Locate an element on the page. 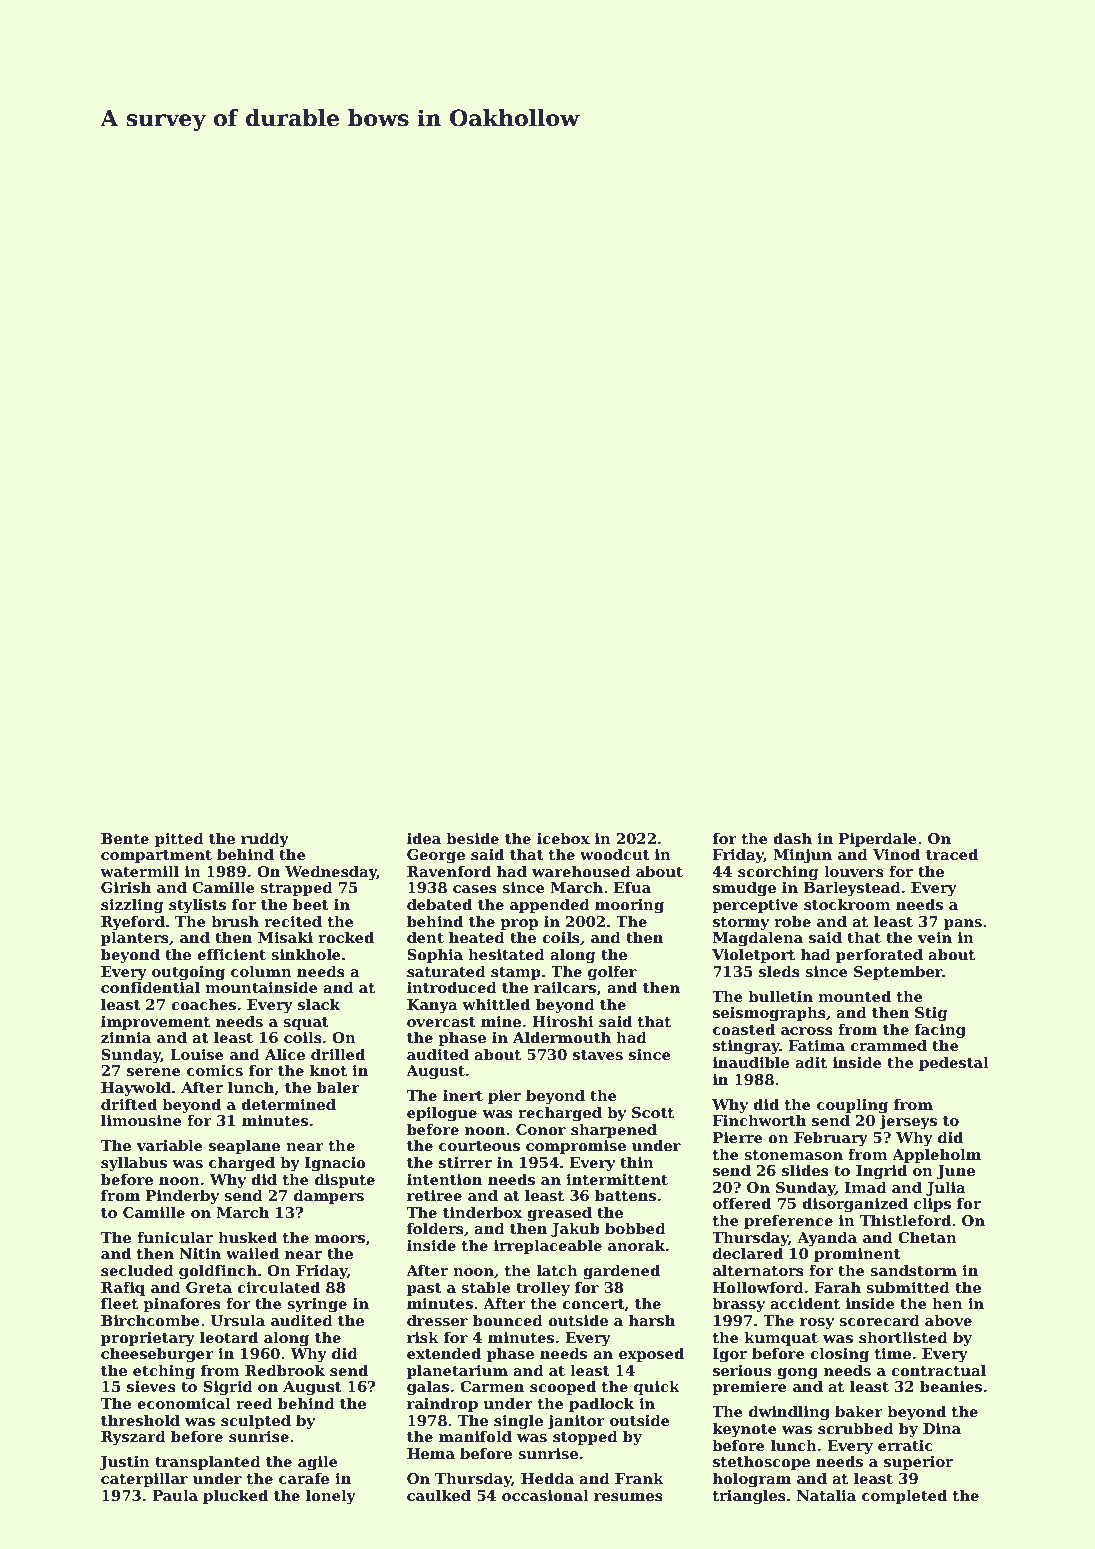 The height and width of the image is (1549, 1095). Frank is located at coordinates (639, 1478).
